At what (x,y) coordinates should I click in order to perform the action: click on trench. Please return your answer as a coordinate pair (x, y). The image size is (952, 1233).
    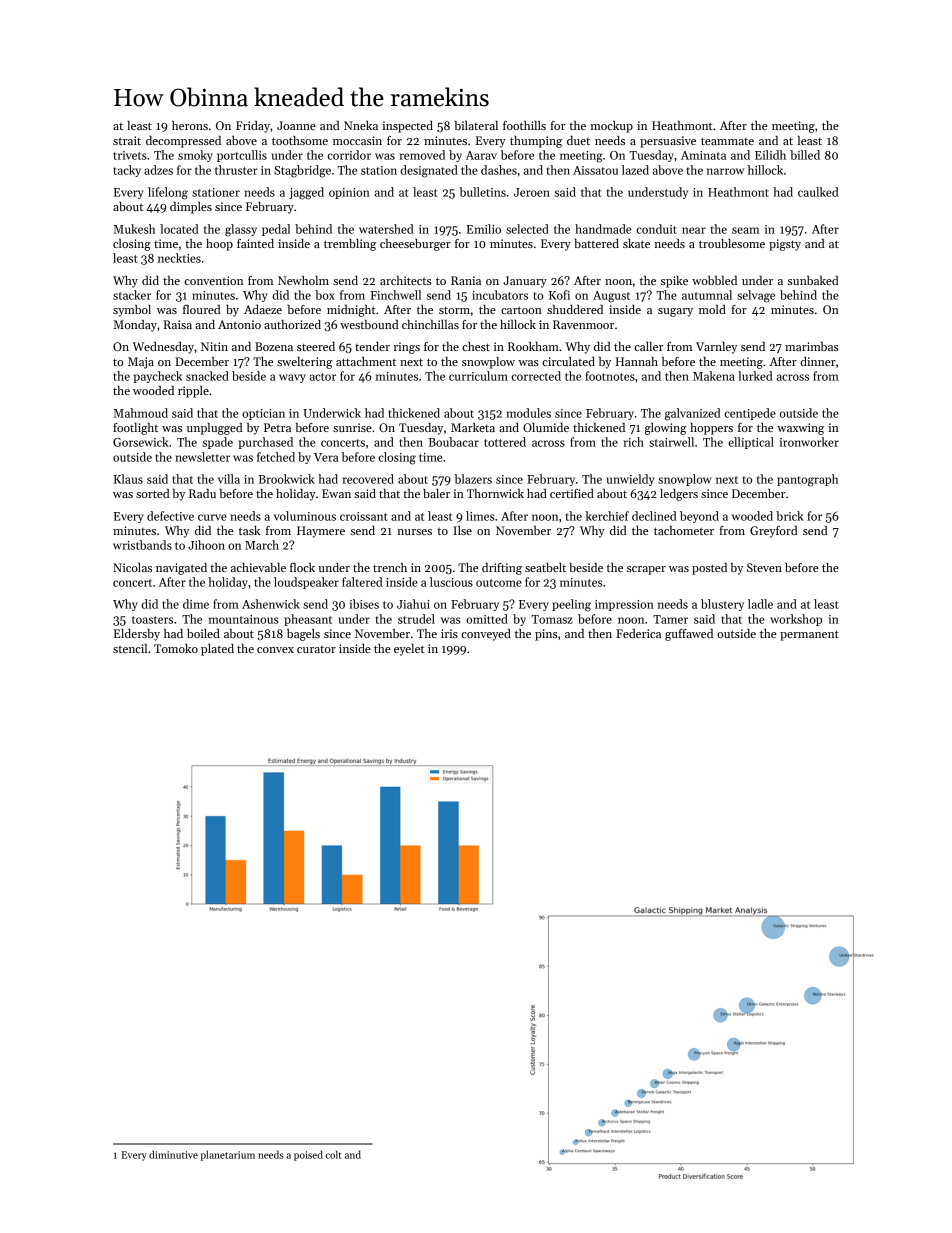
    Looking at the image, I should click on (390, 567).
